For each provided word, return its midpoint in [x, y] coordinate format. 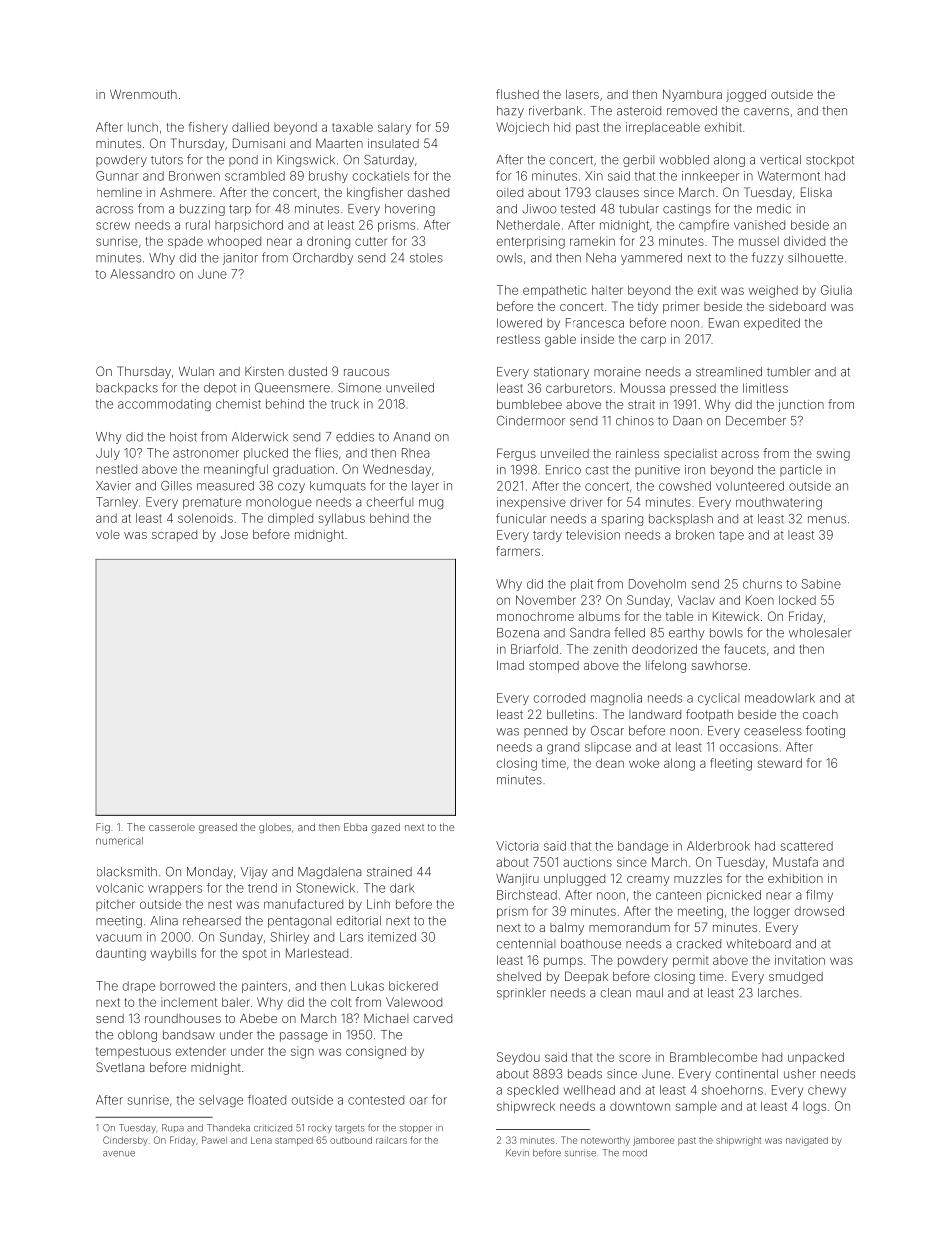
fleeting [731, 764]
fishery [208, 128]
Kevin [517, 1153]
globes [275, 828]
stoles [426, 258]
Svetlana [120, 1067]
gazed [385, 828]
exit [707, 290]
